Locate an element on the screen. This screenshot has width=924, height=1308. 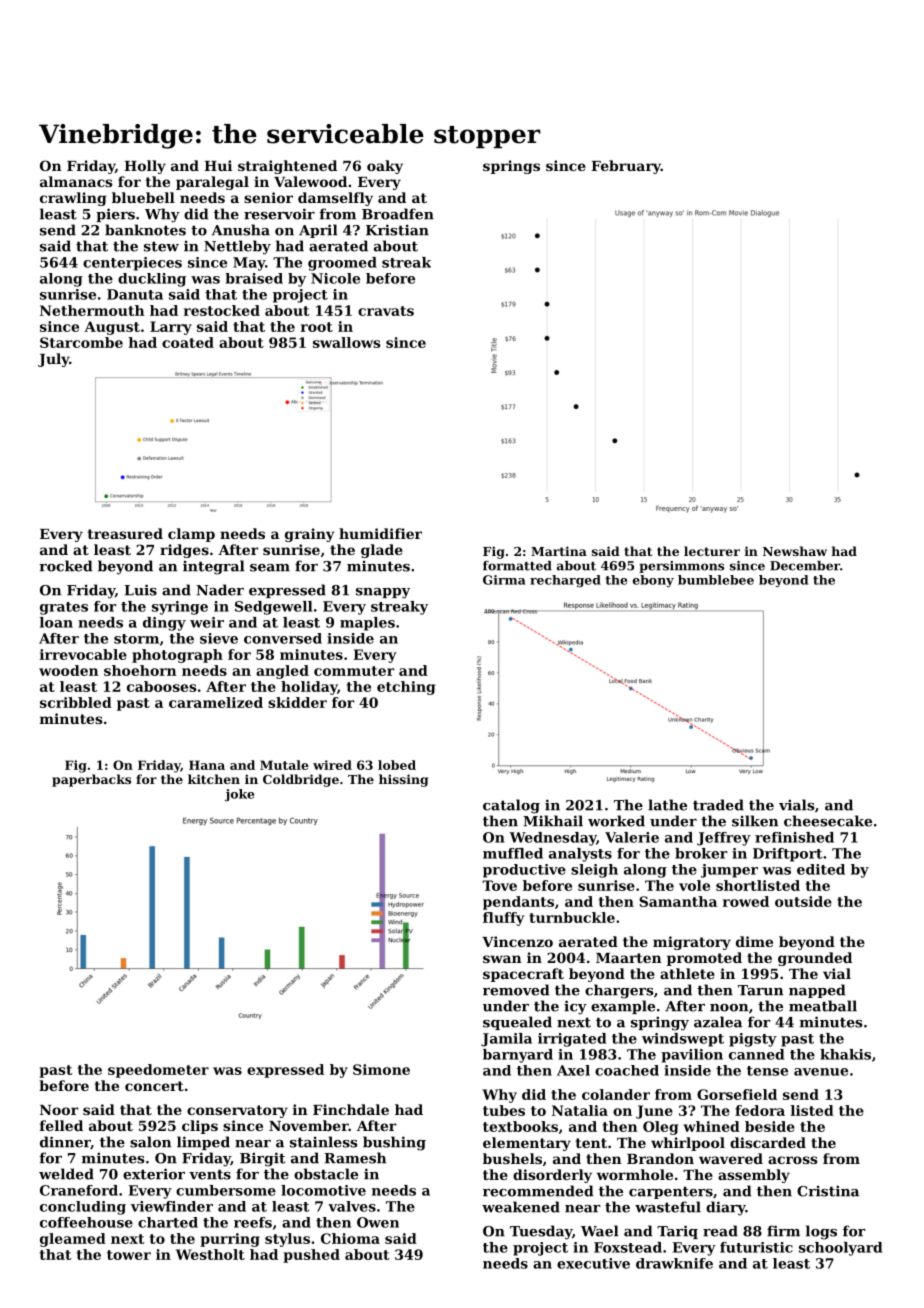
irrevocable is located at coordinates (83, 654).
